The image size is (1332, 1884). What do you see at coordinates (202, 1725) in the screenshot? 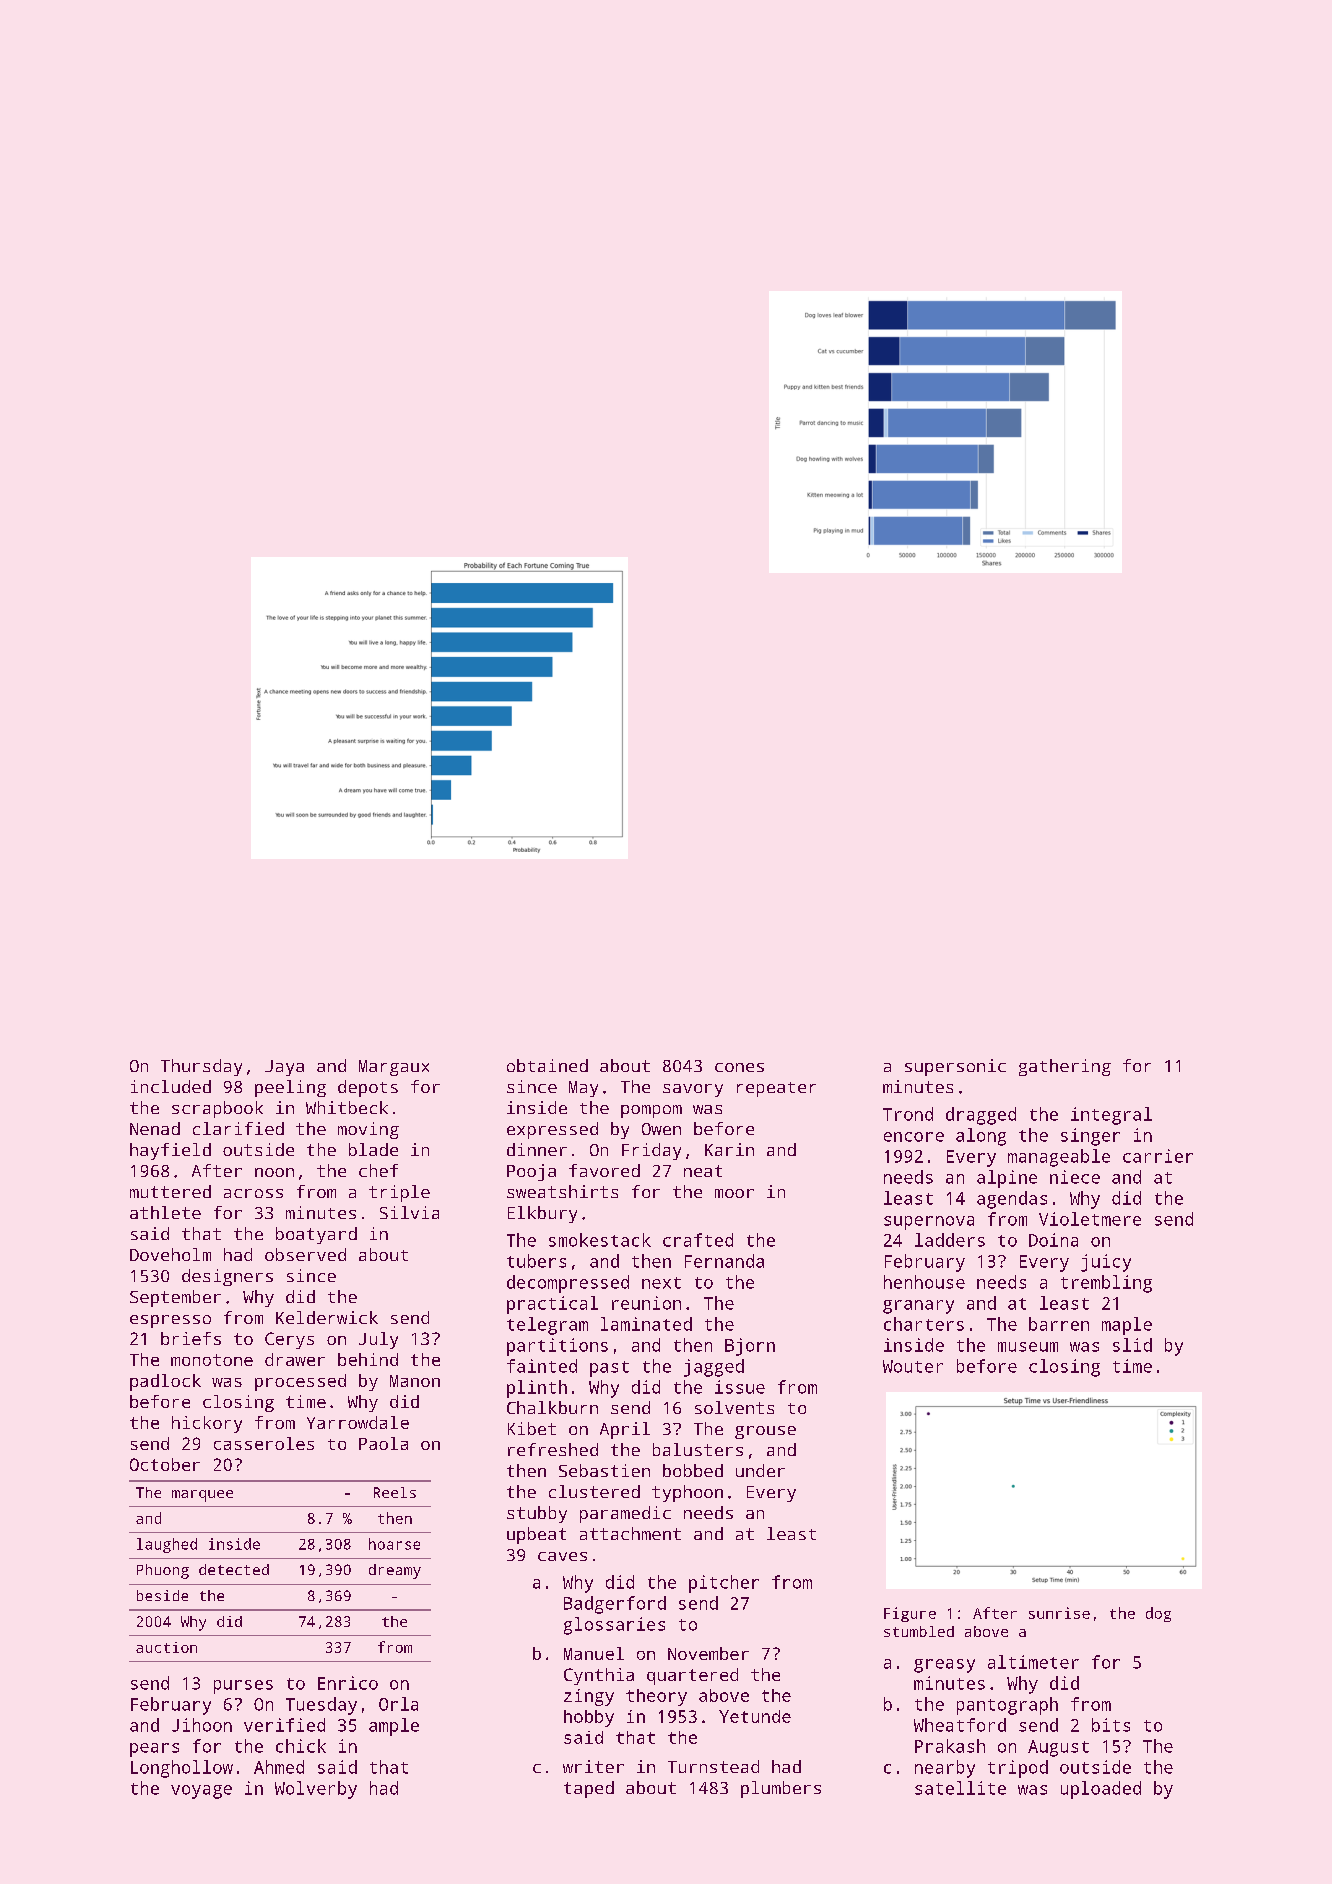
I see `Jihoon` at bounding box center [202, 1725].
